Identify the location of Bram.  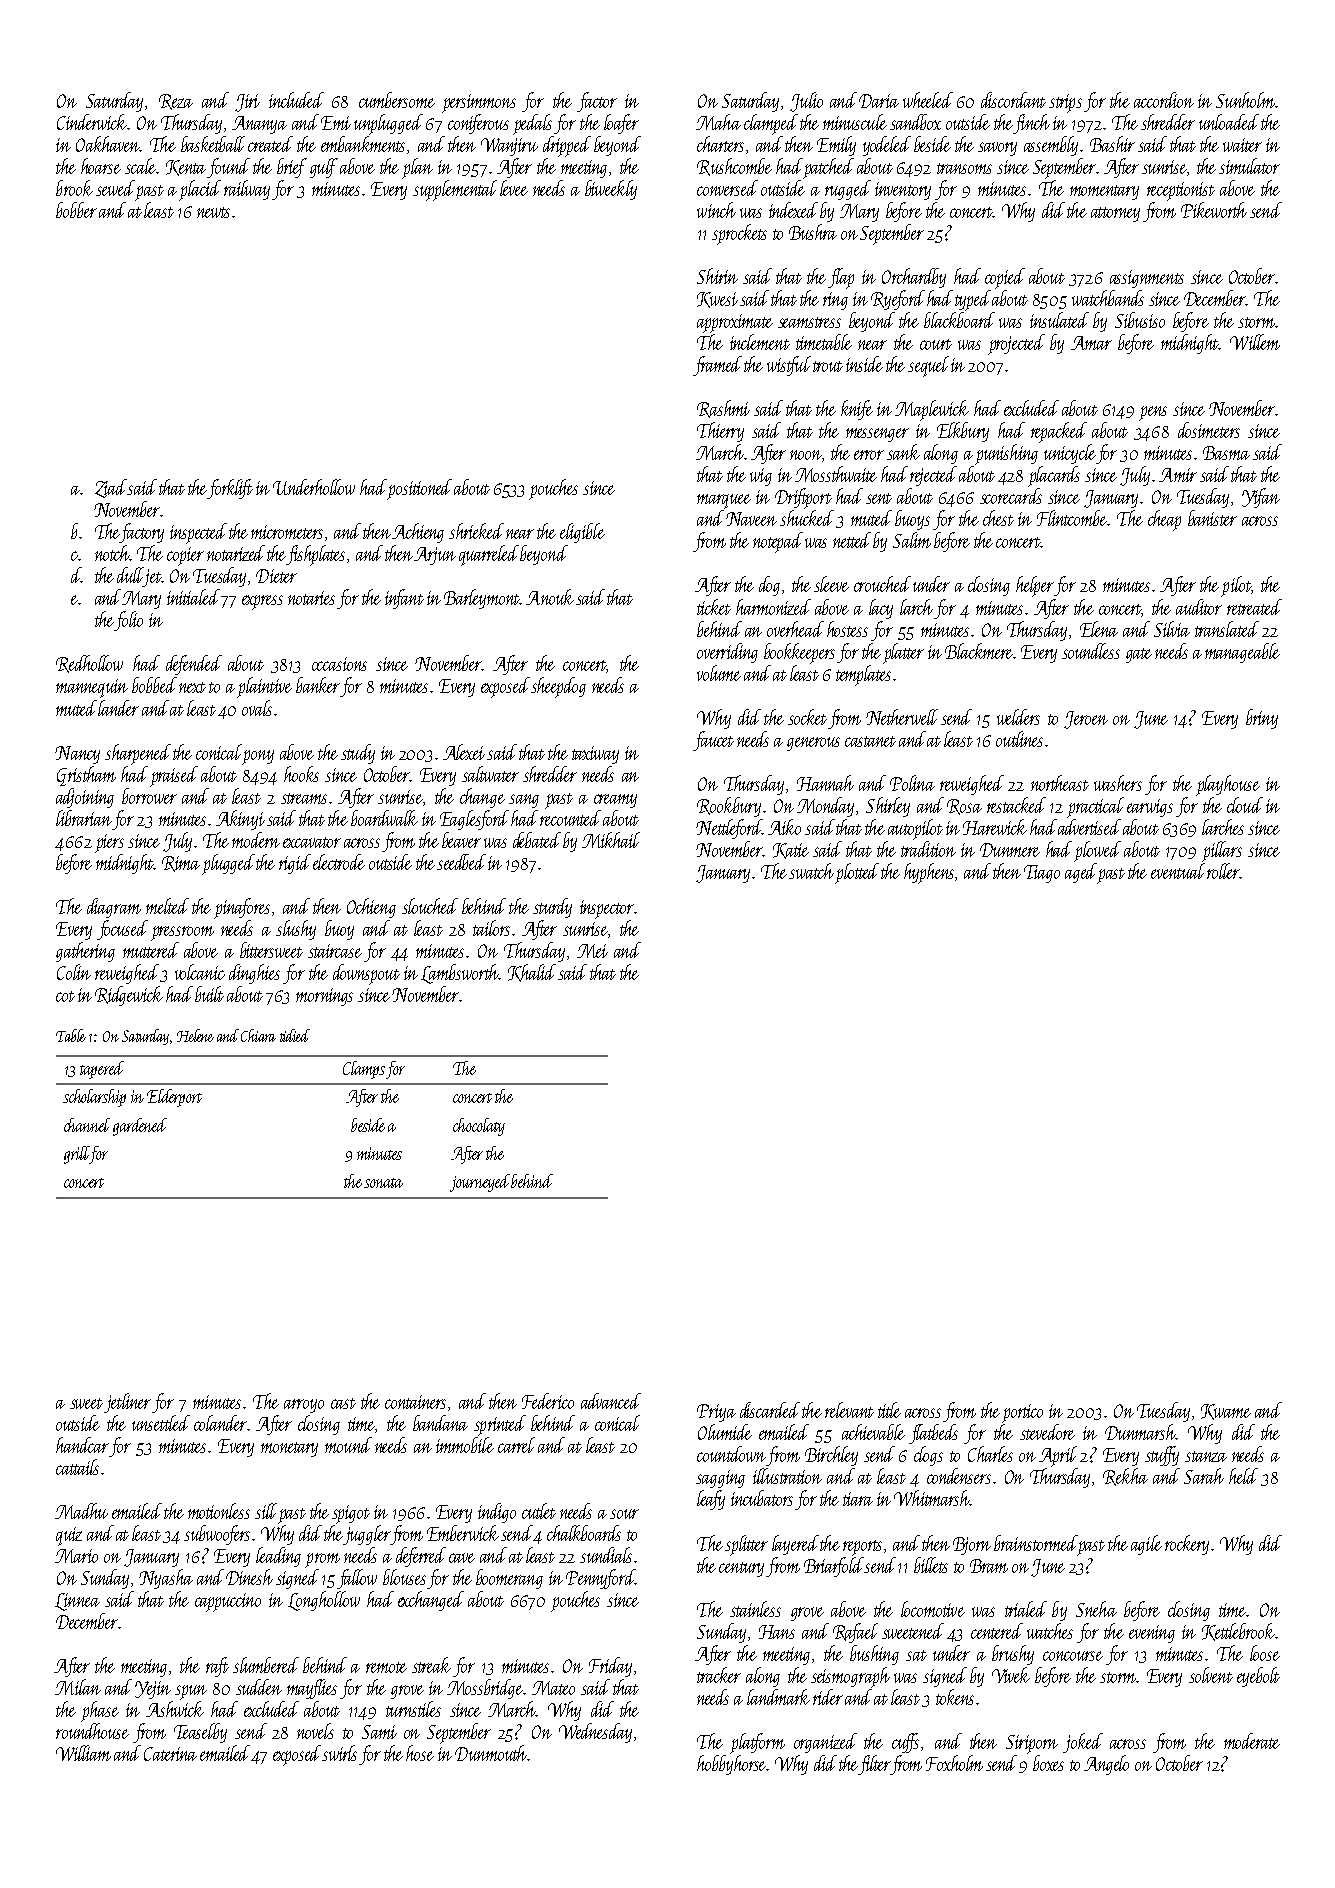
(989, 1566).
